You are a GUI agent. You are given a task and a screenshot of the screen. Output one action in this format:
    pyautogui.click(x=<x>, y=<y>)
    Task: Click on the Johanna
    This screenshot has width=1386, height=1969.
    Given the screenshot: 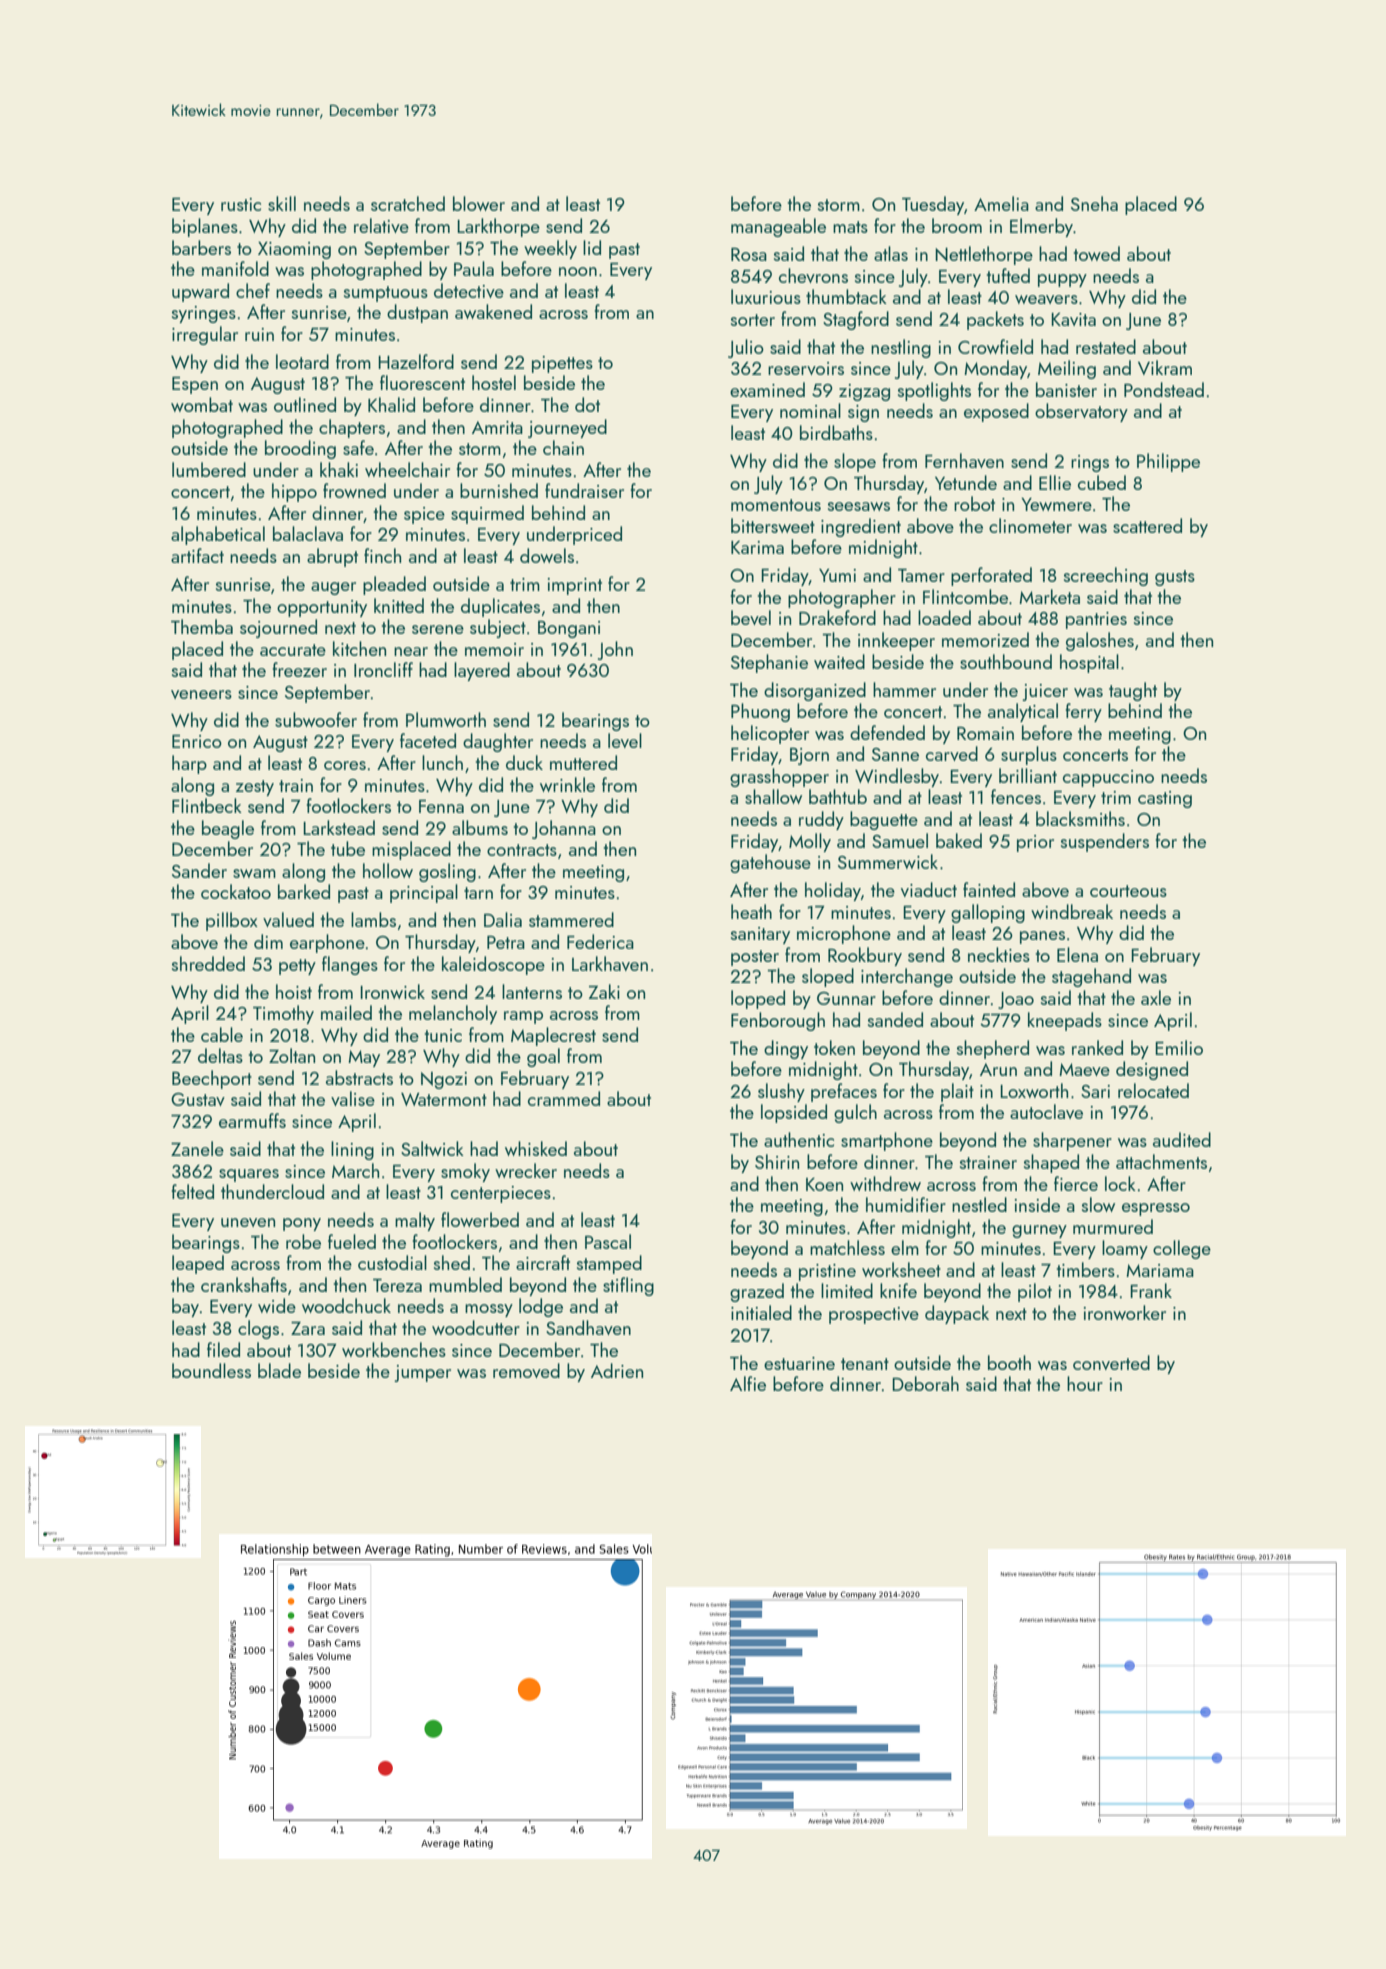 What is the action you would take?
    pyautogui.click(x=564, y=829)
